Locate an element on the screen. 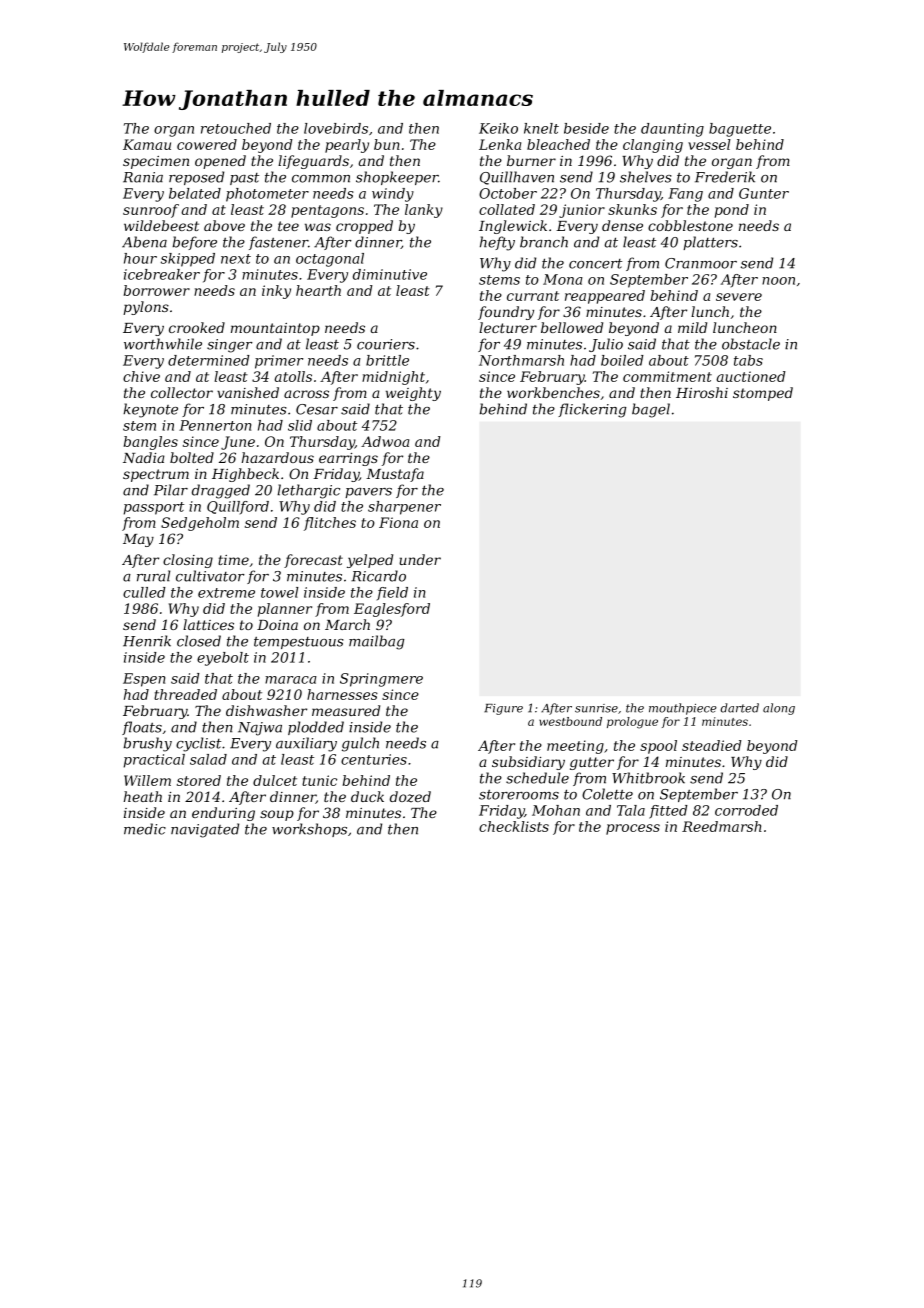 This screenshot has height=1308, width=924. sunroof is located at coordinates (151, 211).
